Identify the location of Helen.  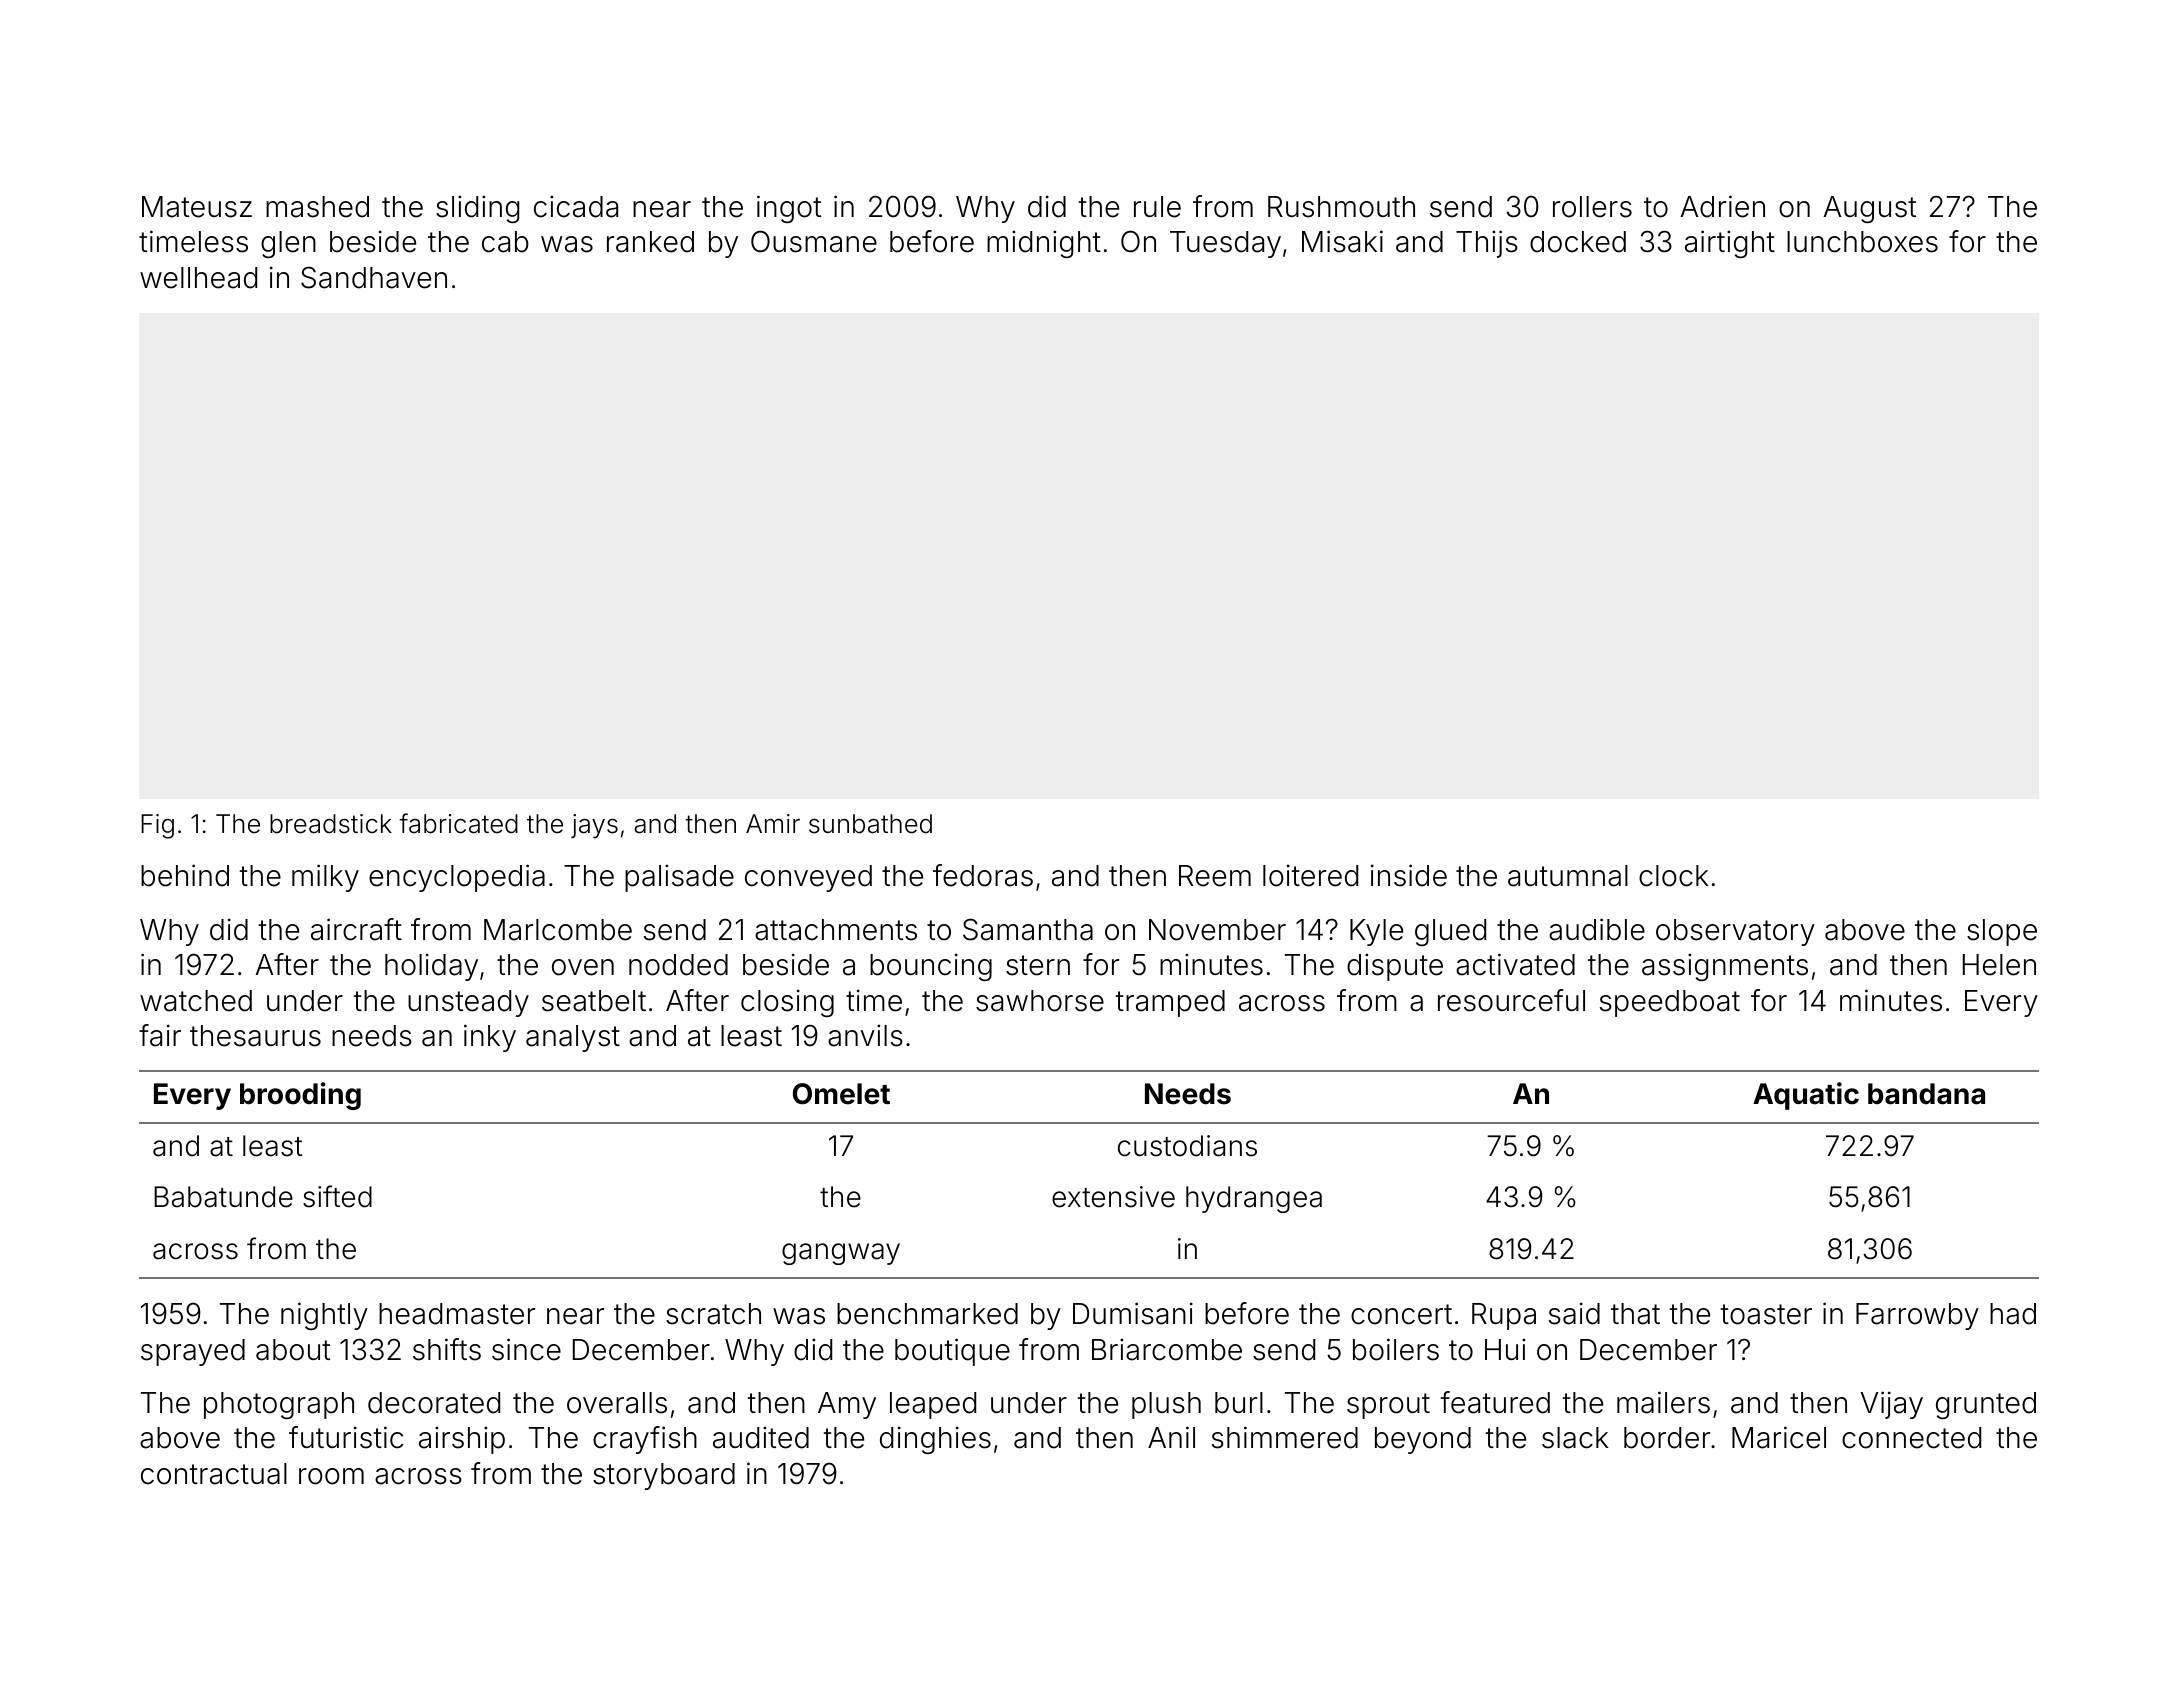
(1999, 965).
